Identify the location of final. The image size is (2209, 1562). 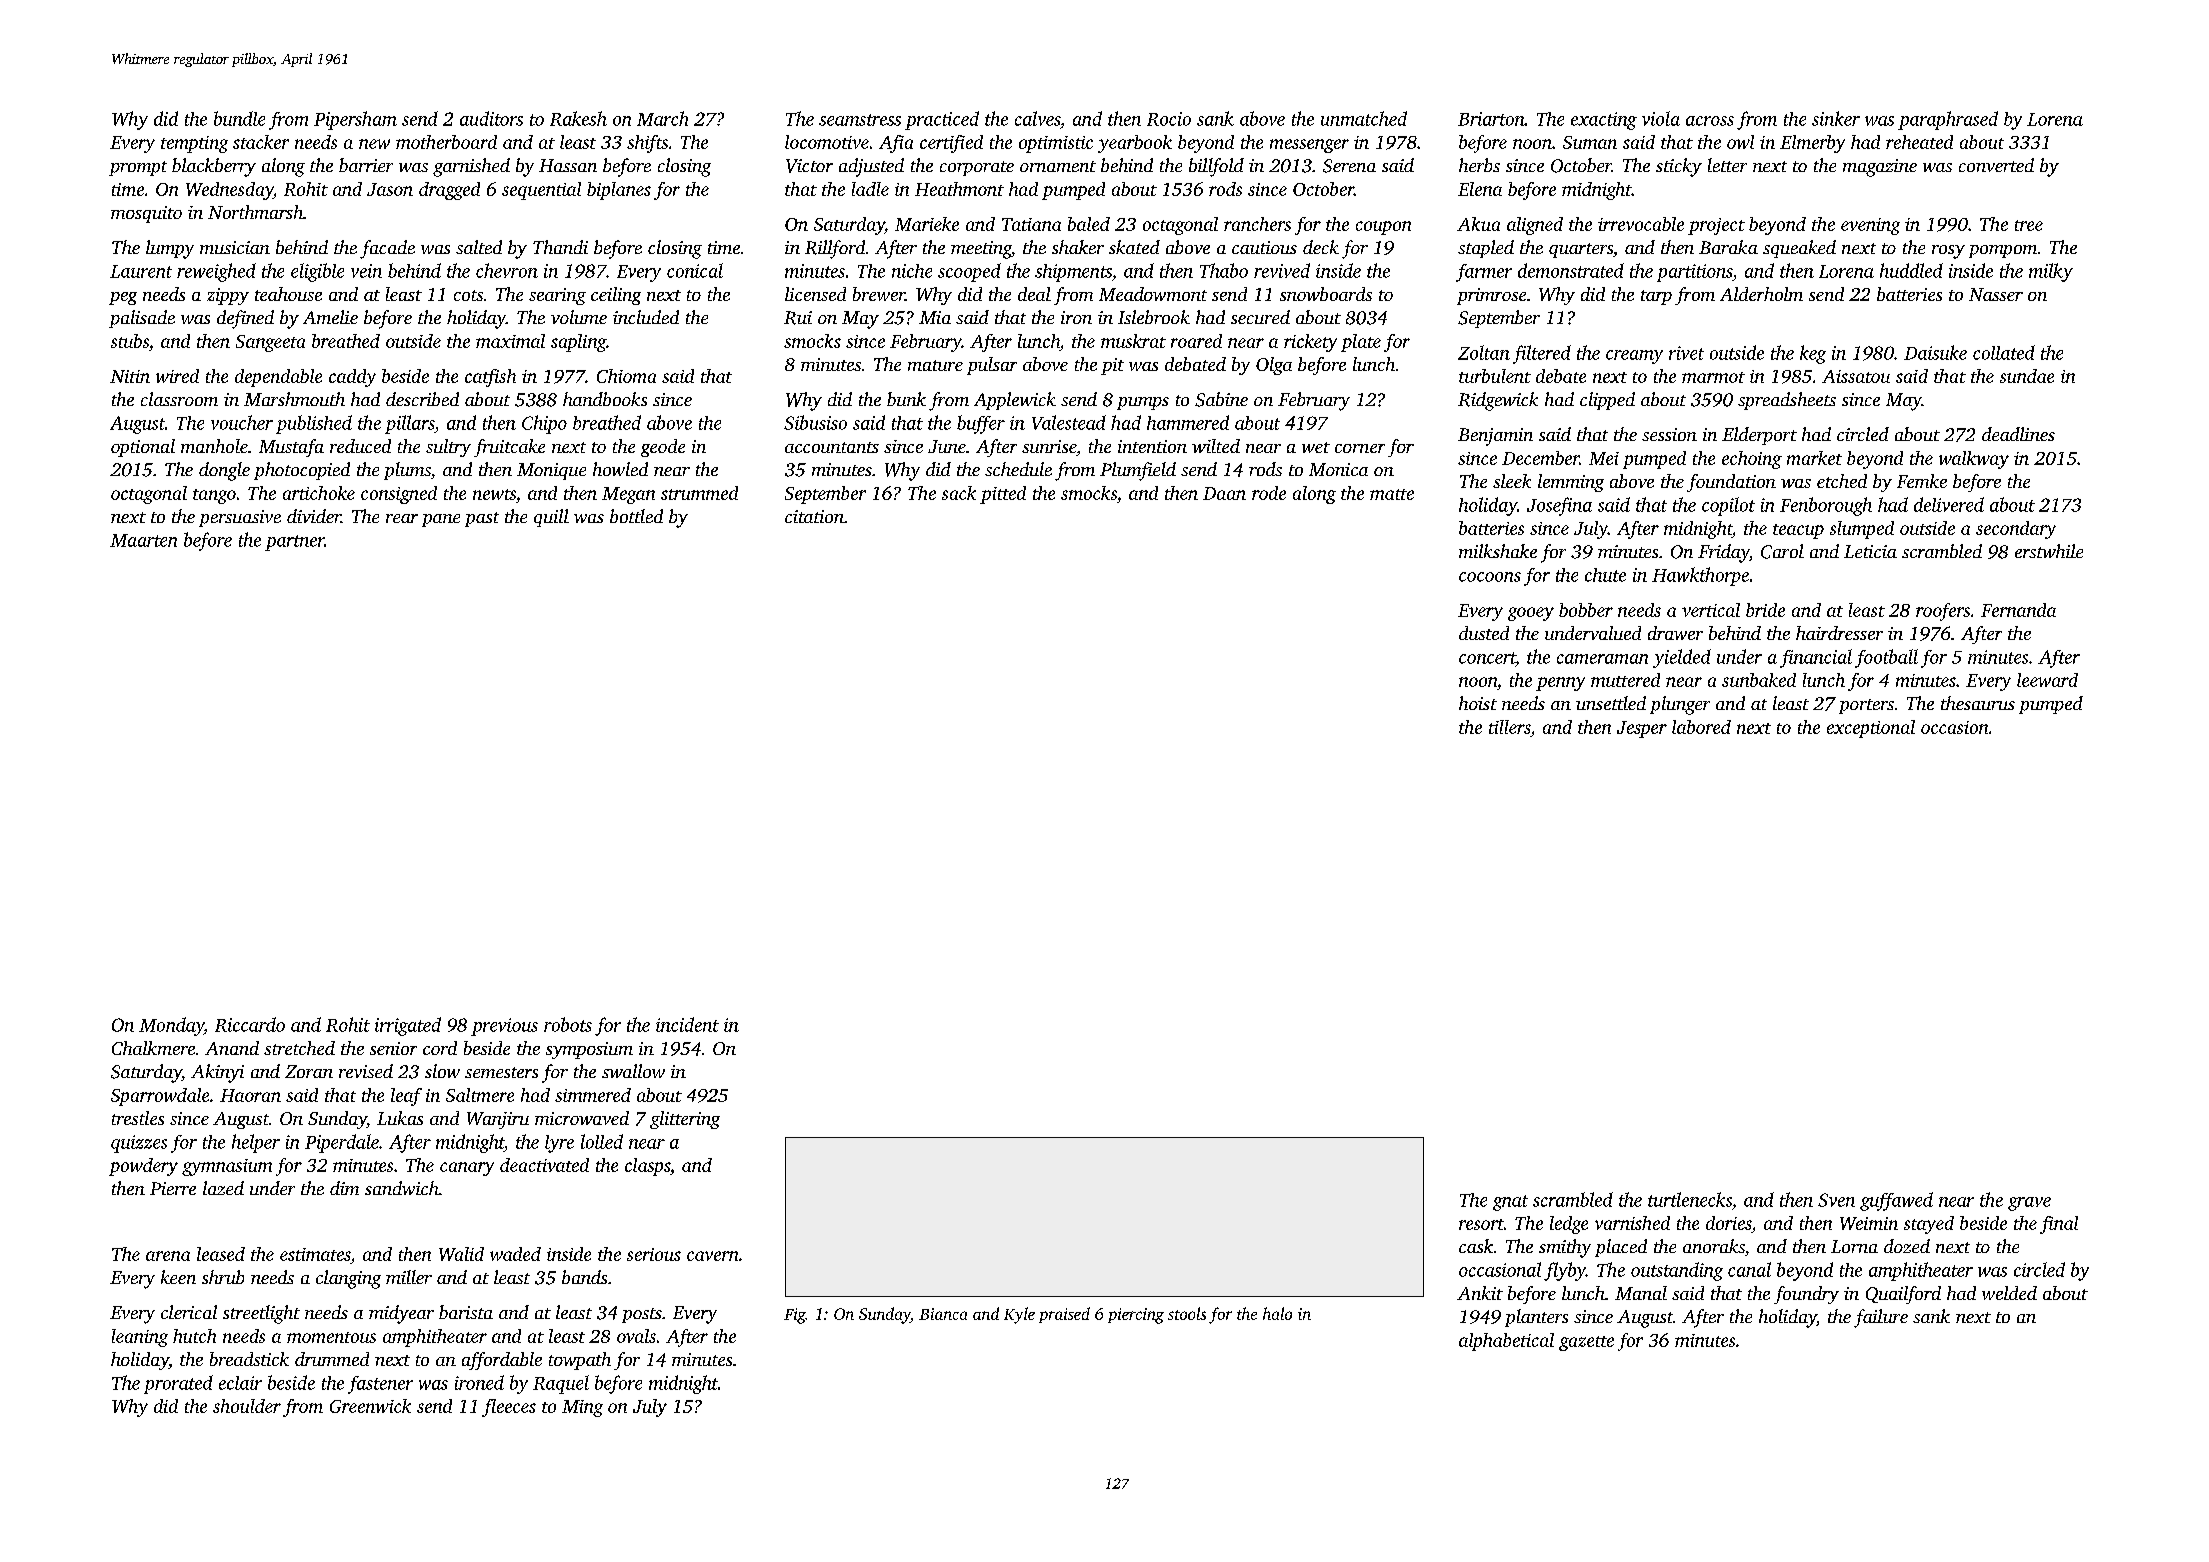
(2059, 1225).
